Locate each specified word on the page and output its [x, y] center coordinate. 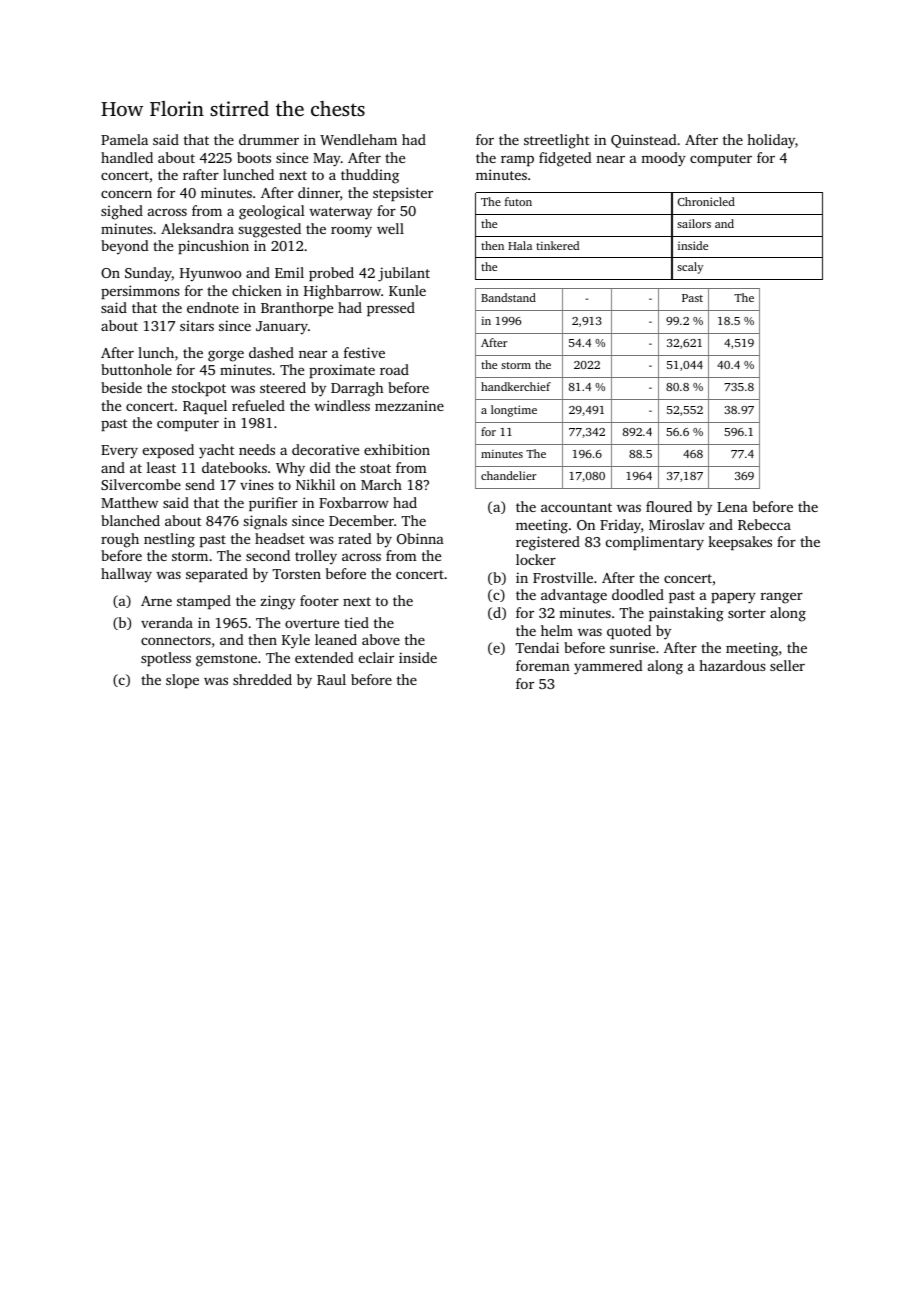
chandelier [508, 475]
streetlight [556, 141]
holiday [771, 141]
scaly [690, 268]
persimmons [140, 292]
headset [280, 538]
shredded [262, 679]
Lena [732, 507]
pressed [391, 309]
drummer [269, 139]
